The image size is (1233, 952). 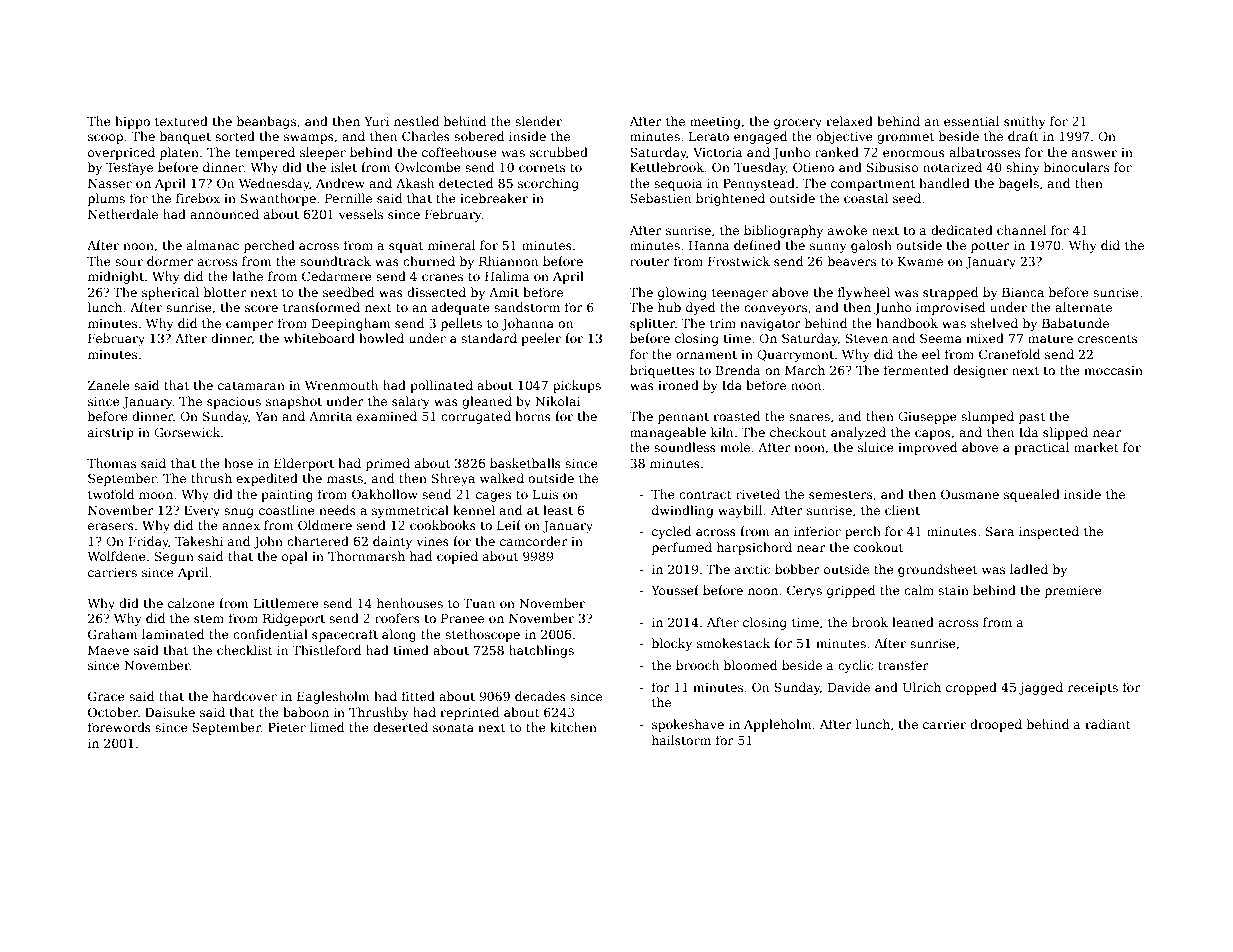 I want to click on soundtrack, so click(x=335, y=261).
